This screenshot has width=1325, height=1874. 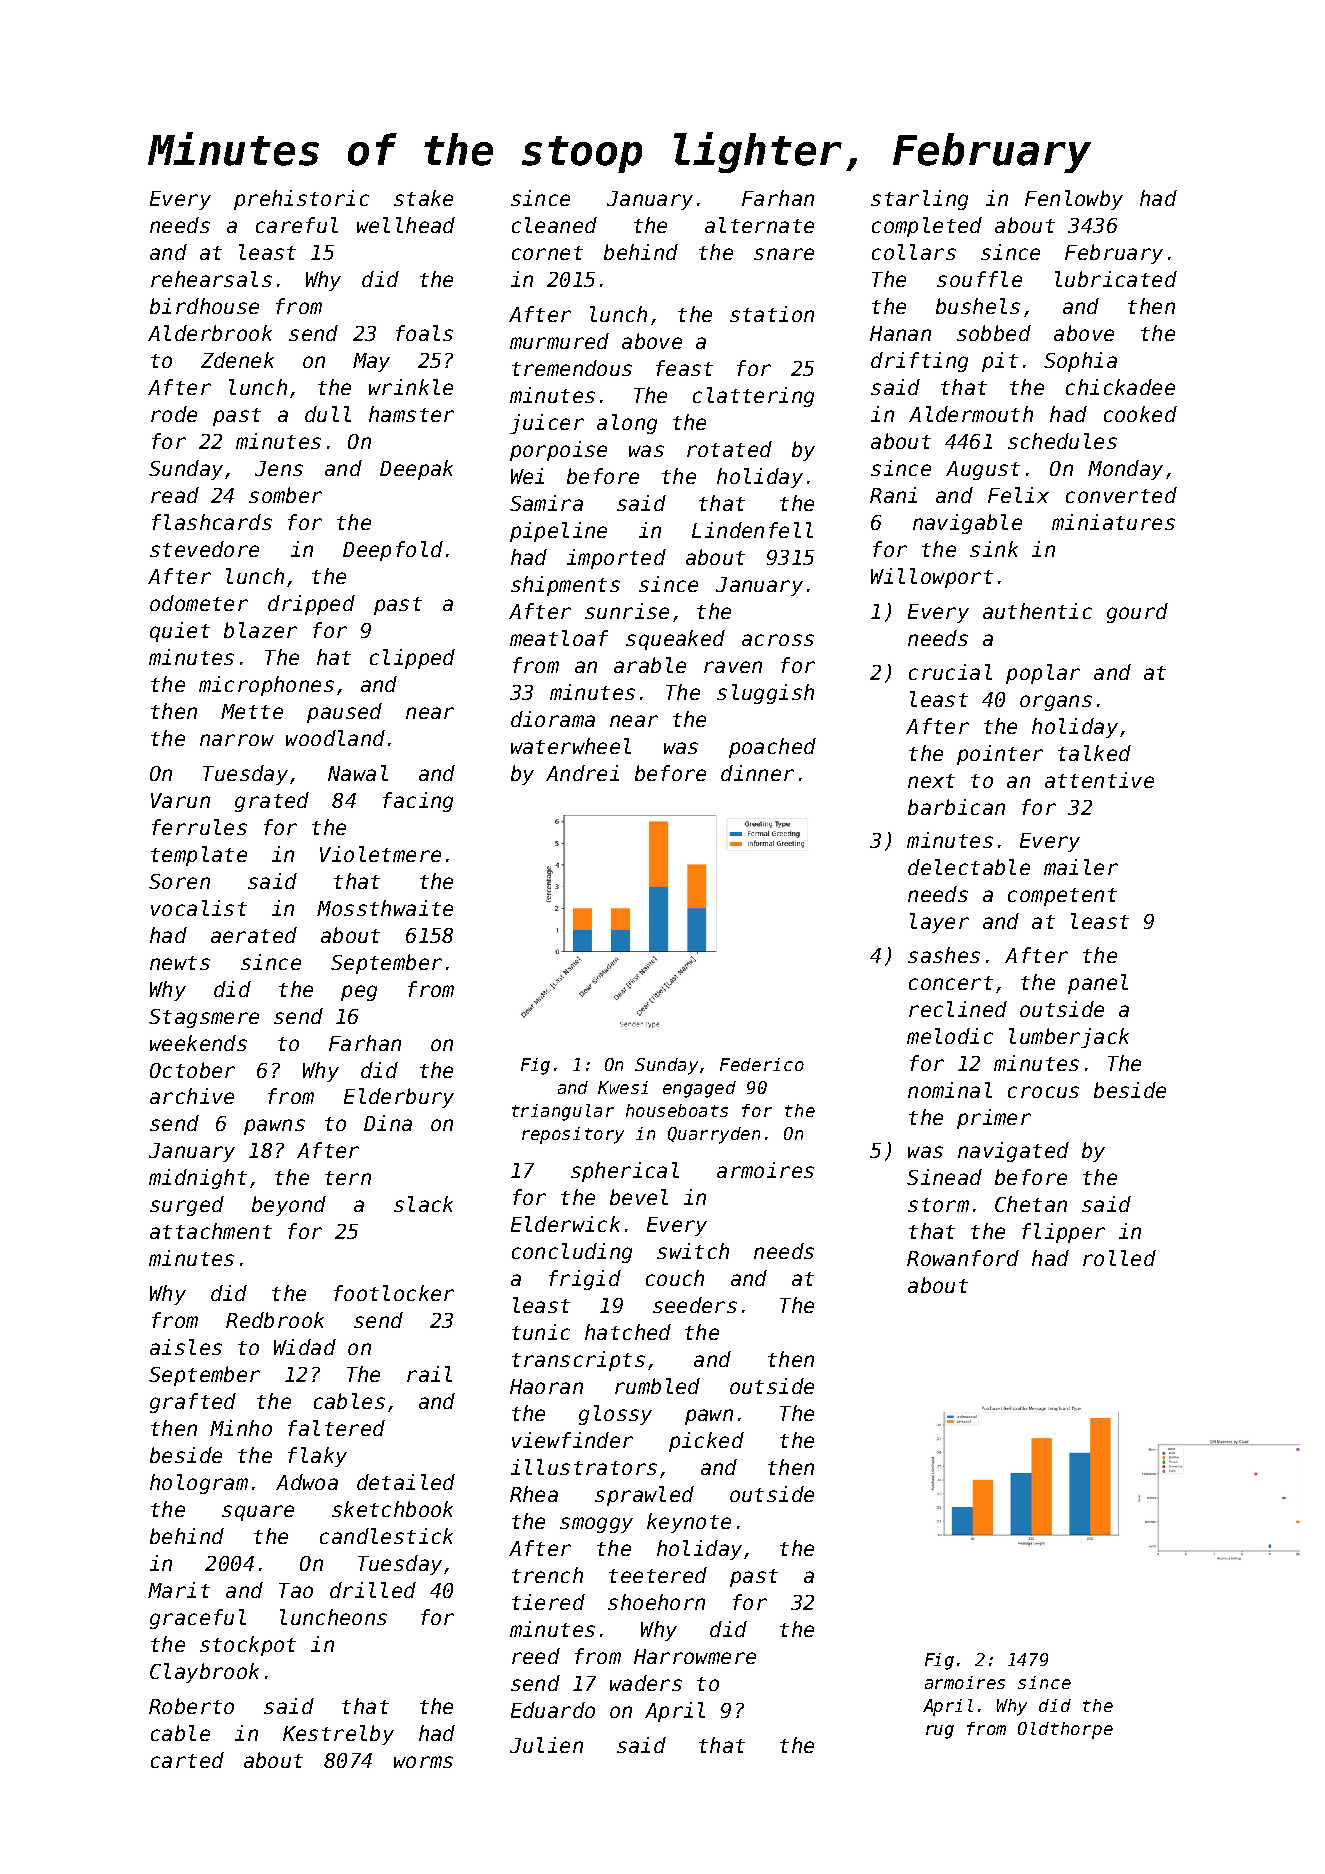 I want to click on rode, so click(x=174, y=414).
